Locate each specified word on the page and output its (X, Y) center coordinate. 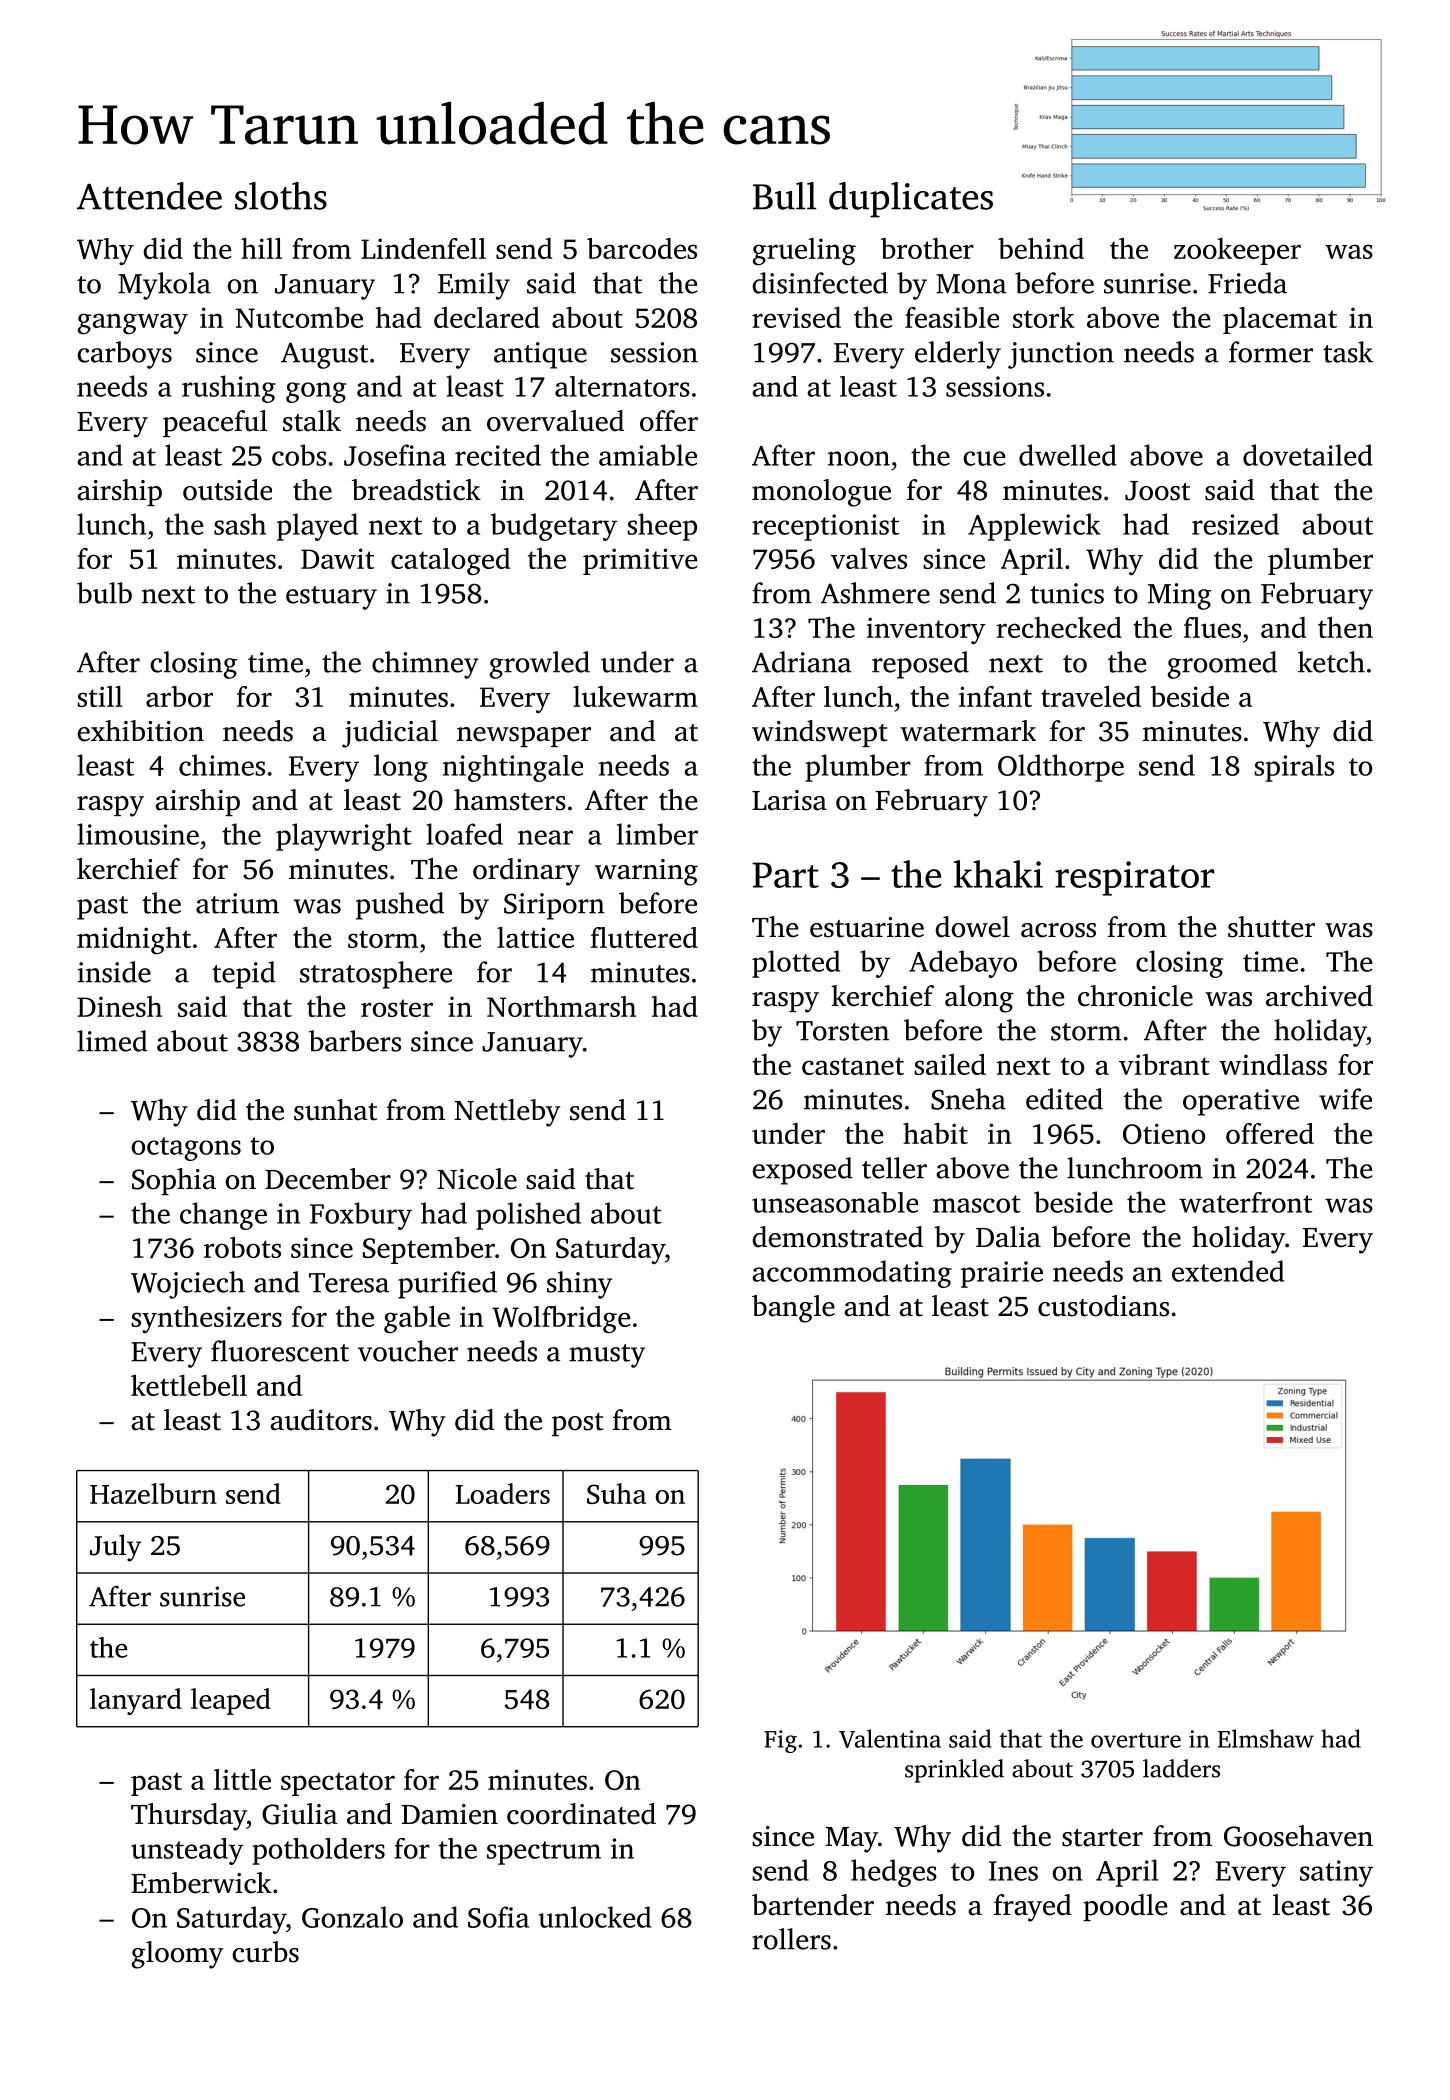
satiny (1336, 1873)
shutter (1271, 927)
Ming (1179, 596)
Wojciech (188, 1285)
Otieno (1164, 1133)
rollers (791, 1939)
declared (487, 317)
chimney (425, 665)
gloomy (177, 1955)
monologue (821, 493)
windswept (820, 733)
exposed (802, 1171)
